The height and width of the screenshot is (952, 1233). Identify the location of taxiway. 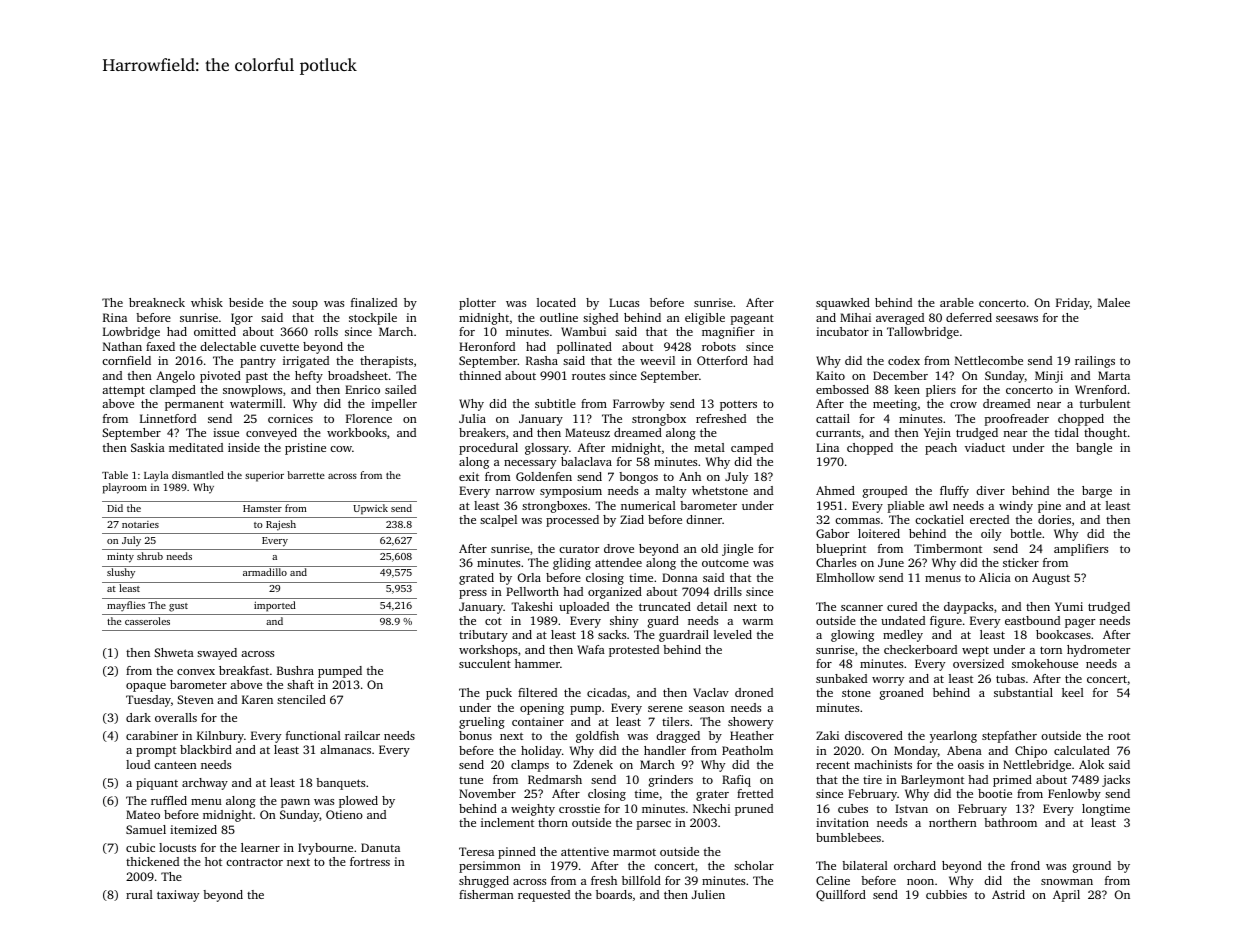
(178, 896).
